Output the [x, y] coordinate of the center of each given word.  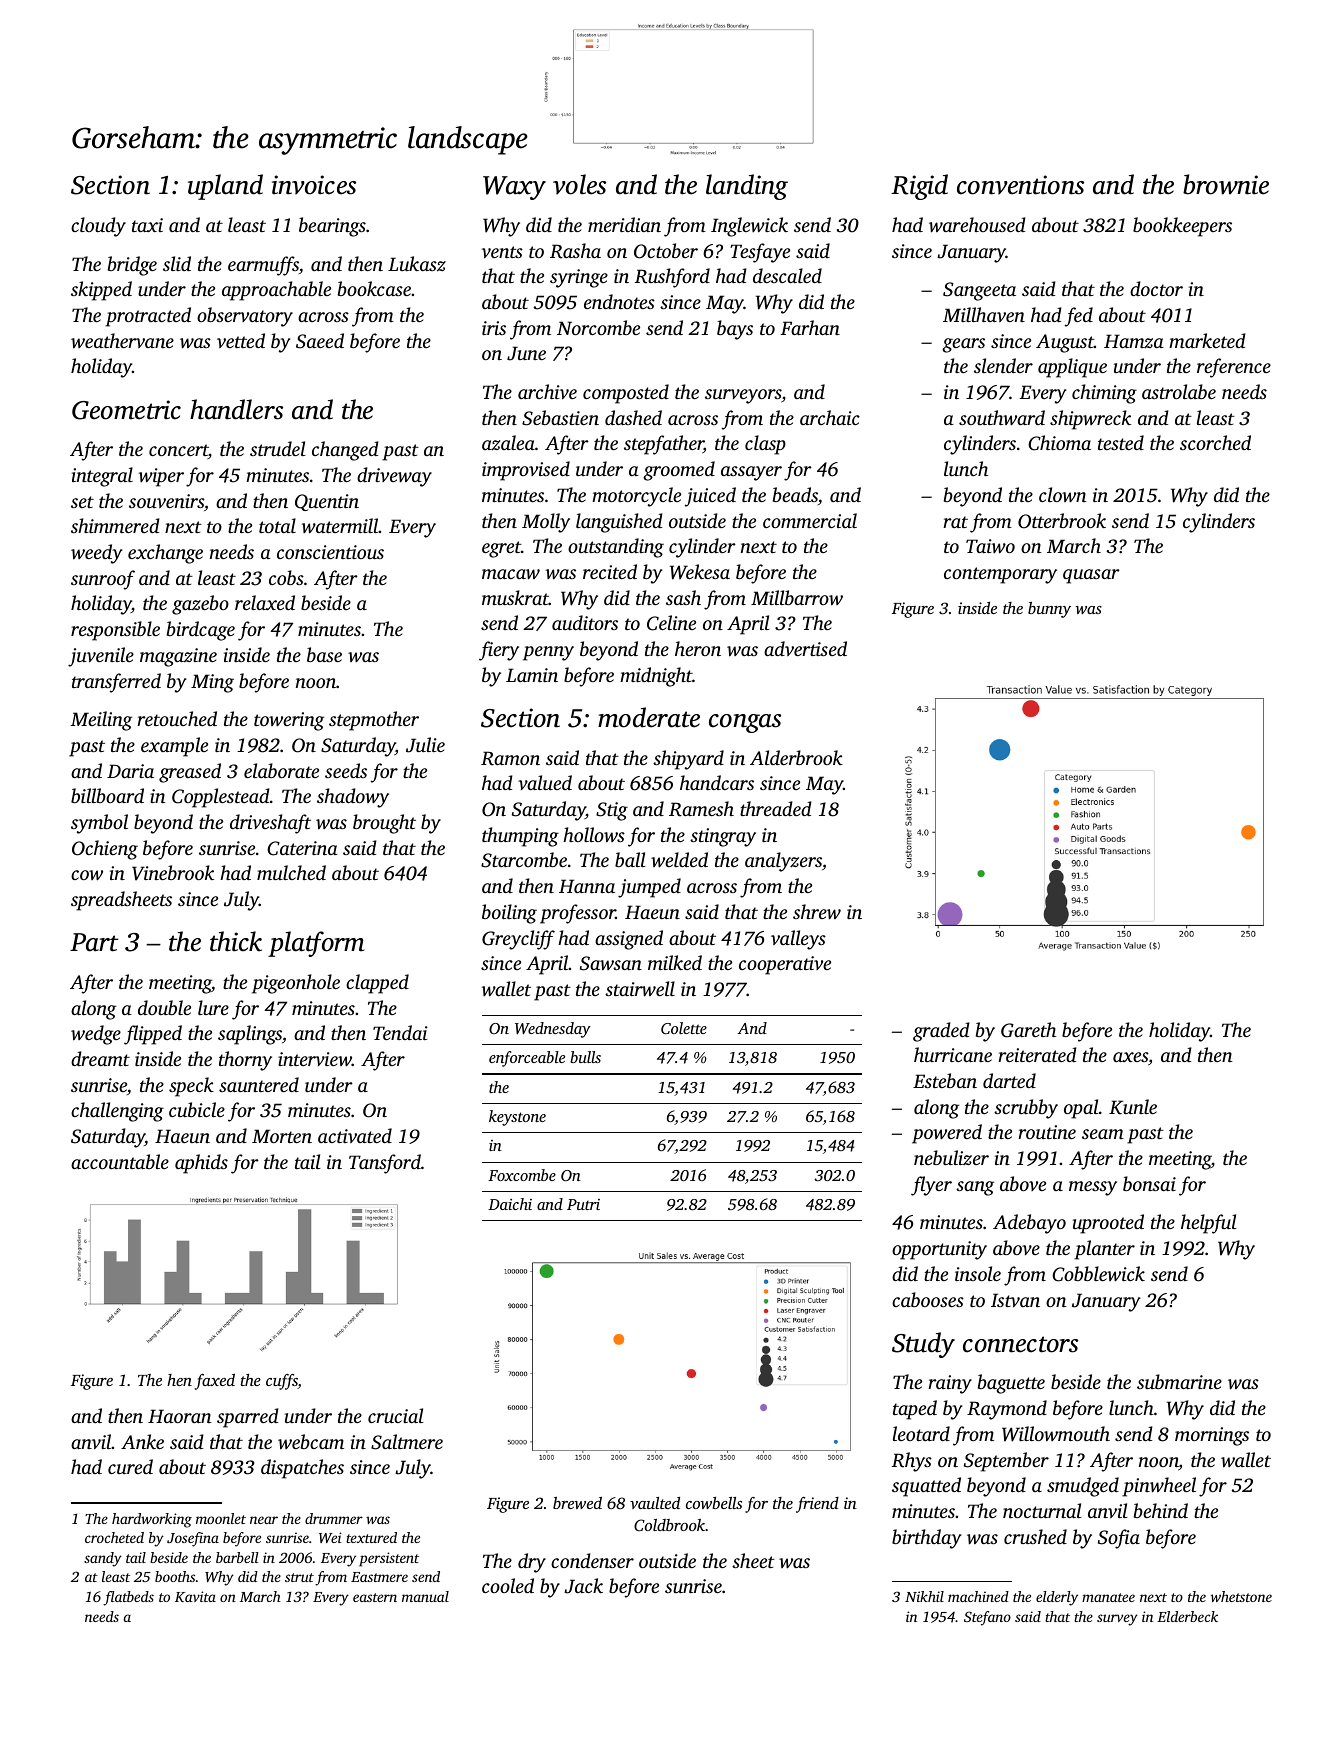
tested [1121, 442]
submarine [1179, 1381]
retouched [177, 718]
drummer [334, 1518]
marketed [1207, 340]
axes [1130, 1057]
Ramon [510, 758]
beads [795, 494]
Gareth [1028, 1030]
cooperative [785, 965]
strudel [278, 448]
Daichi [510, 1204]
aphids [201, 1164]
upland [225, 187]
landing [747, 187]
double [164, 1007]
